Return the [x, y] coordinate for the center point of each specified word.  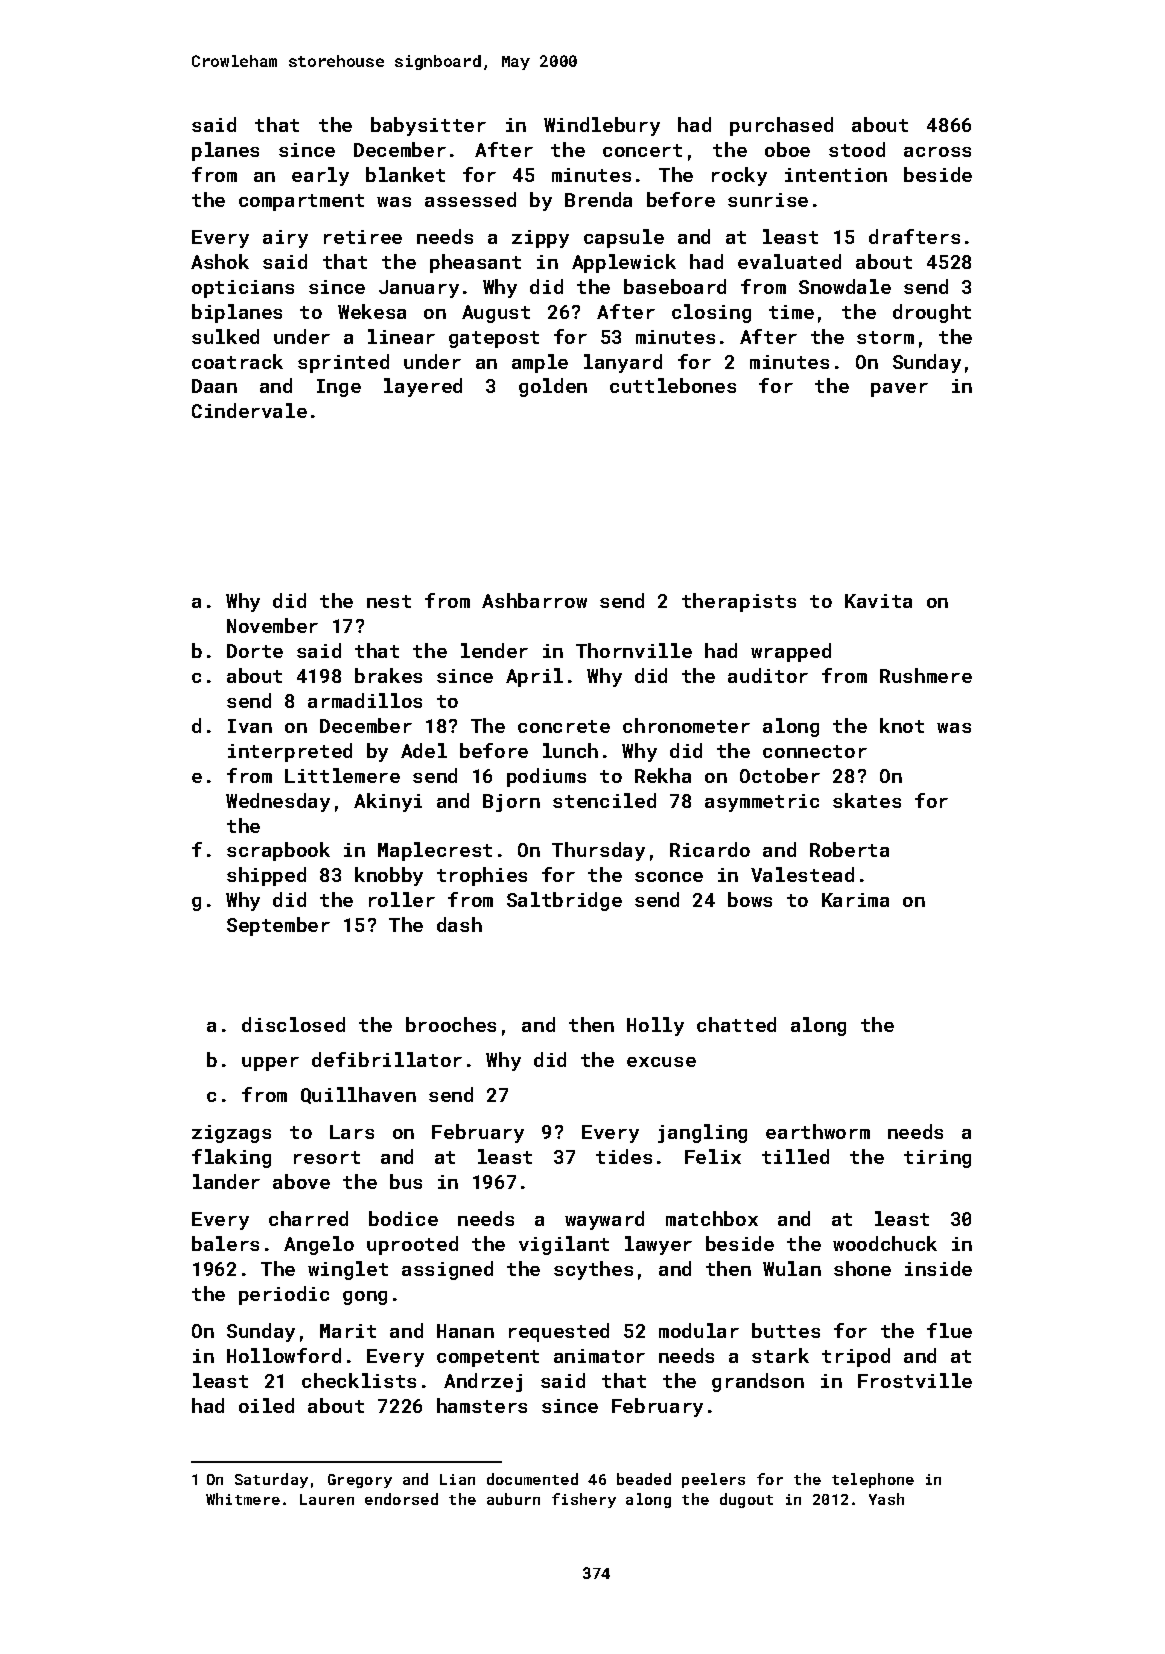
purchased [781, 126]
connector [815, 751]
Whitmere [243, 1499]
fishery [584, 1500]
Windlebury [602, 126]
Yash [886, 1499]
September [278, 926]
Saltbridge [564, 901]
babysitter [428, 126]
